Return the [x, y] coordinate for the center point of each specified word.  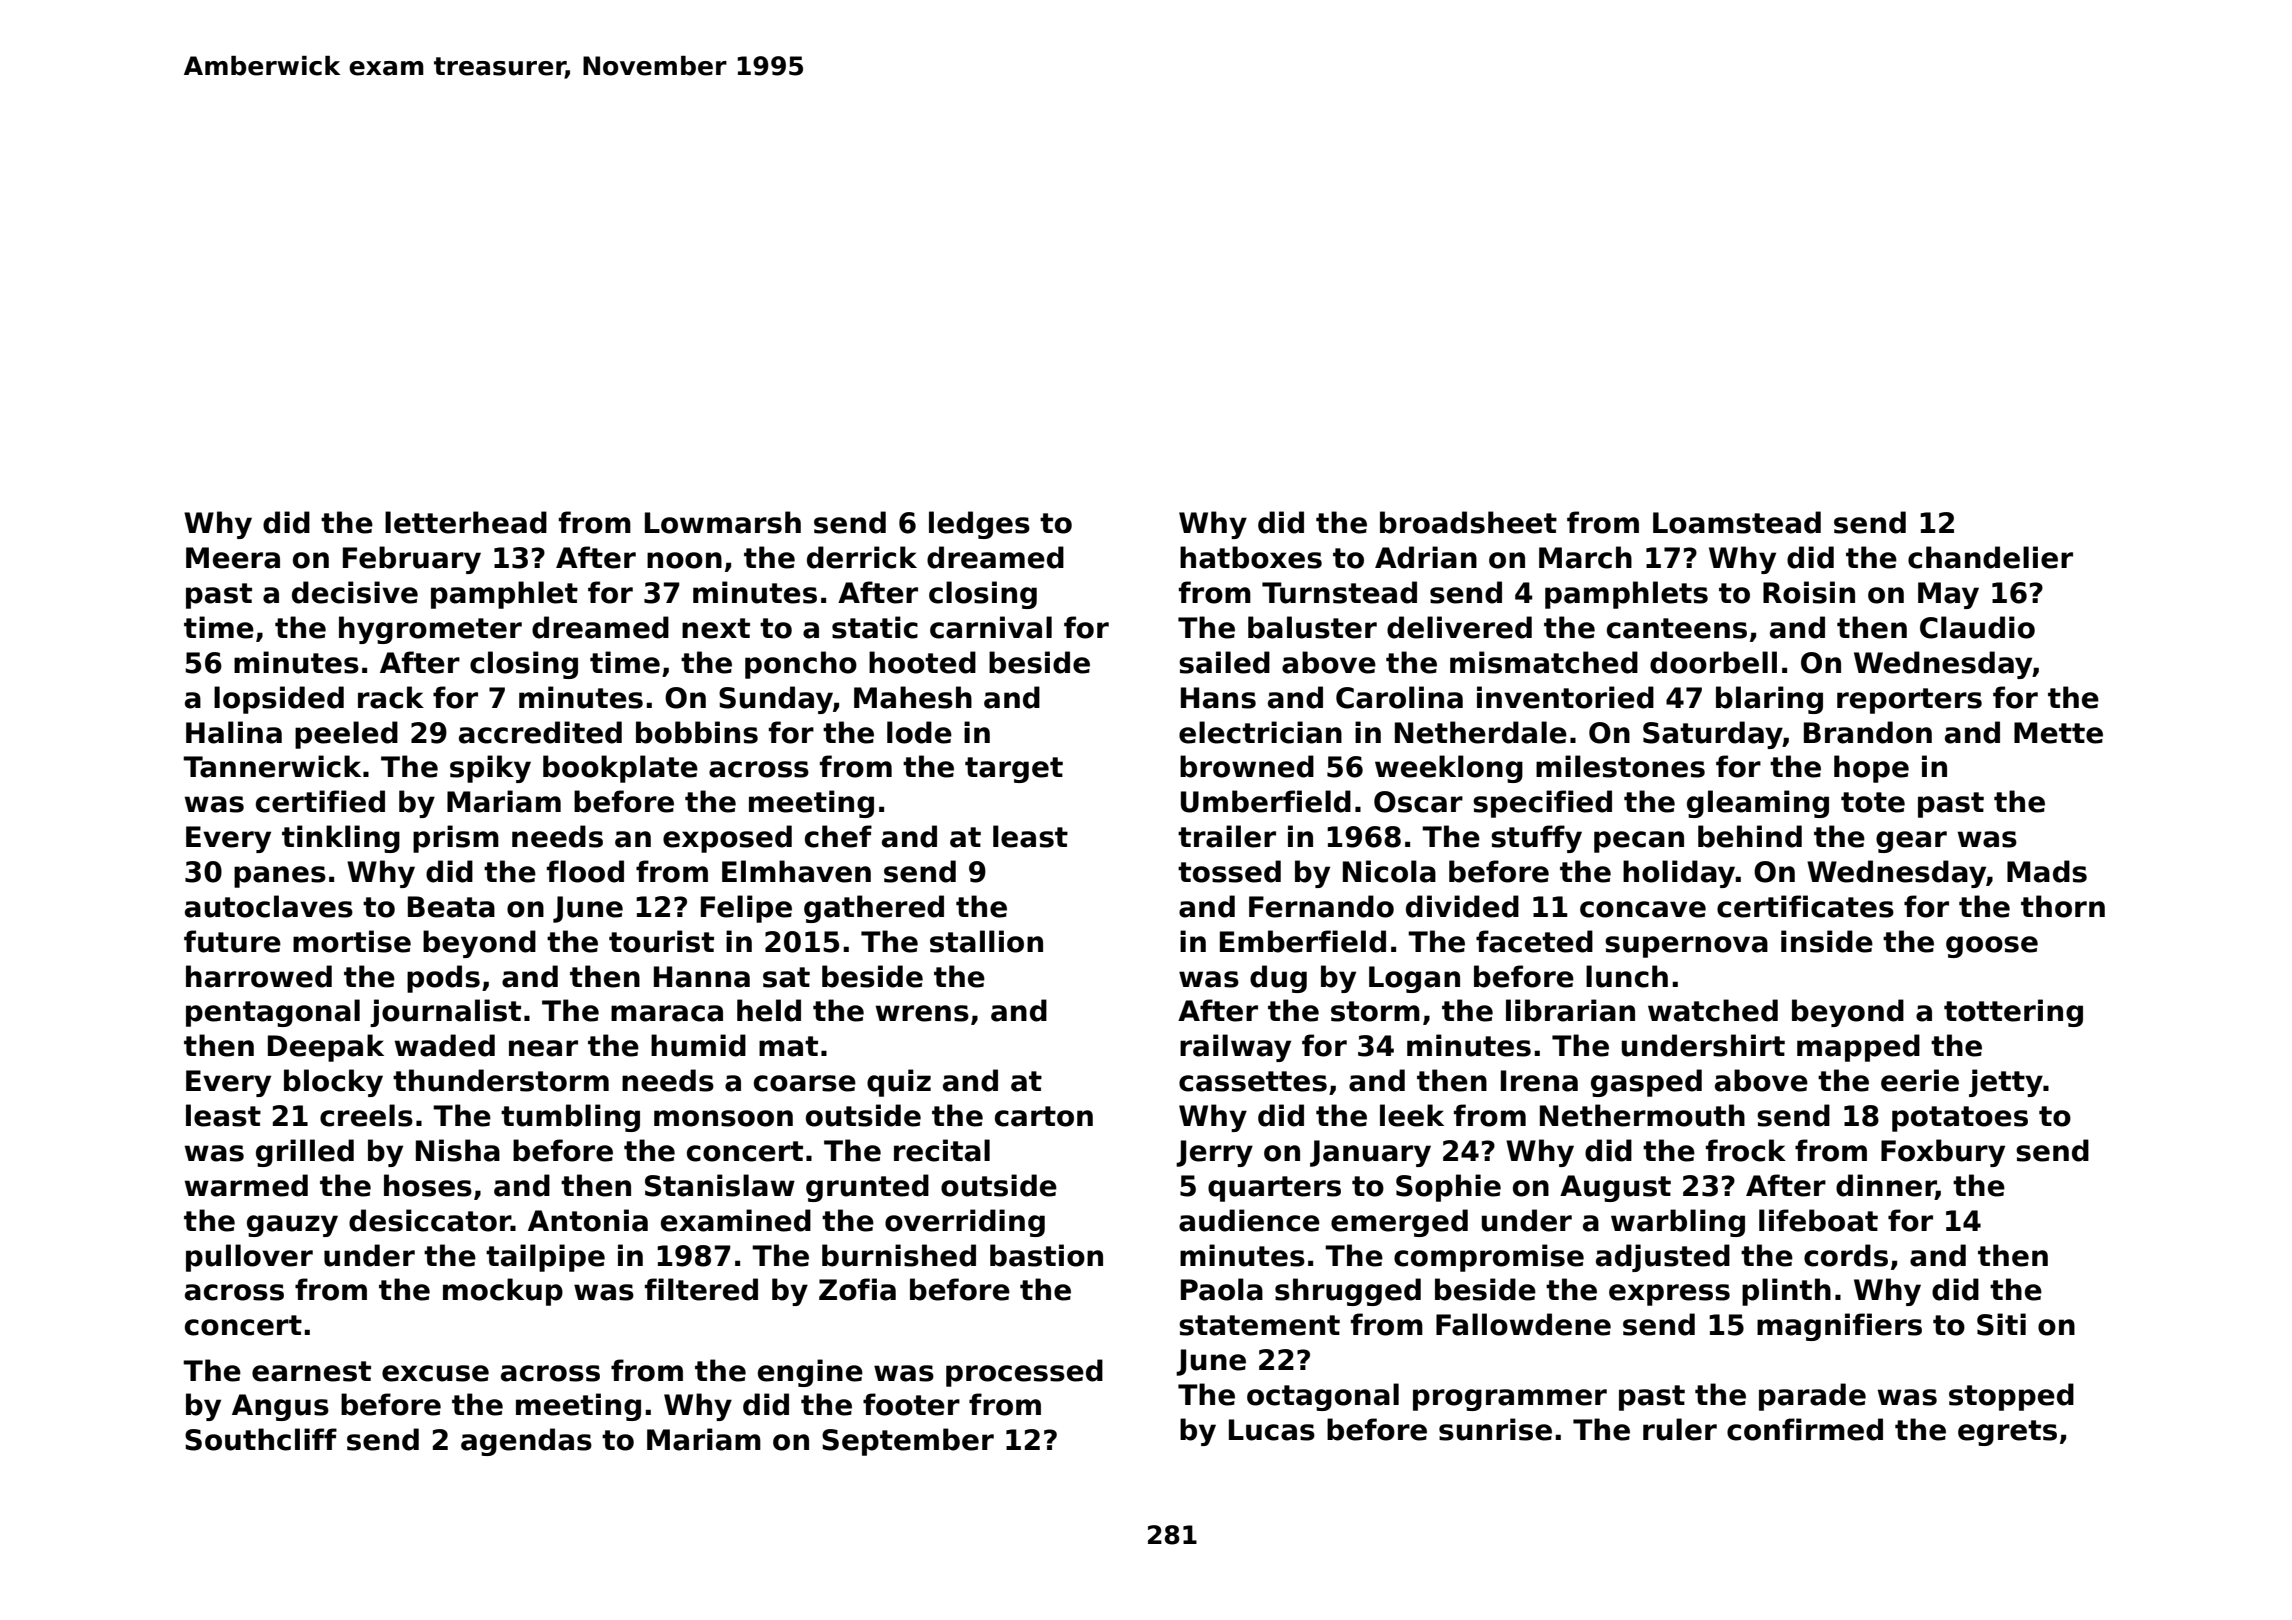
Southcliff [261, 1439]
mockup [503, 1292]
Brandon [1868, 732]
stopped [2011, 1397]
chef [838, 836]
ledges [979, 525]
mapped [1858, 1048]
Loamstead [1737, 522]
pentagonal [273, 1013]
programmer [1510, 1400]
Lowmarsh [723, 522]
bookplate [620, 769]
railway [1235, 1048]
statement [1259, 1325]
